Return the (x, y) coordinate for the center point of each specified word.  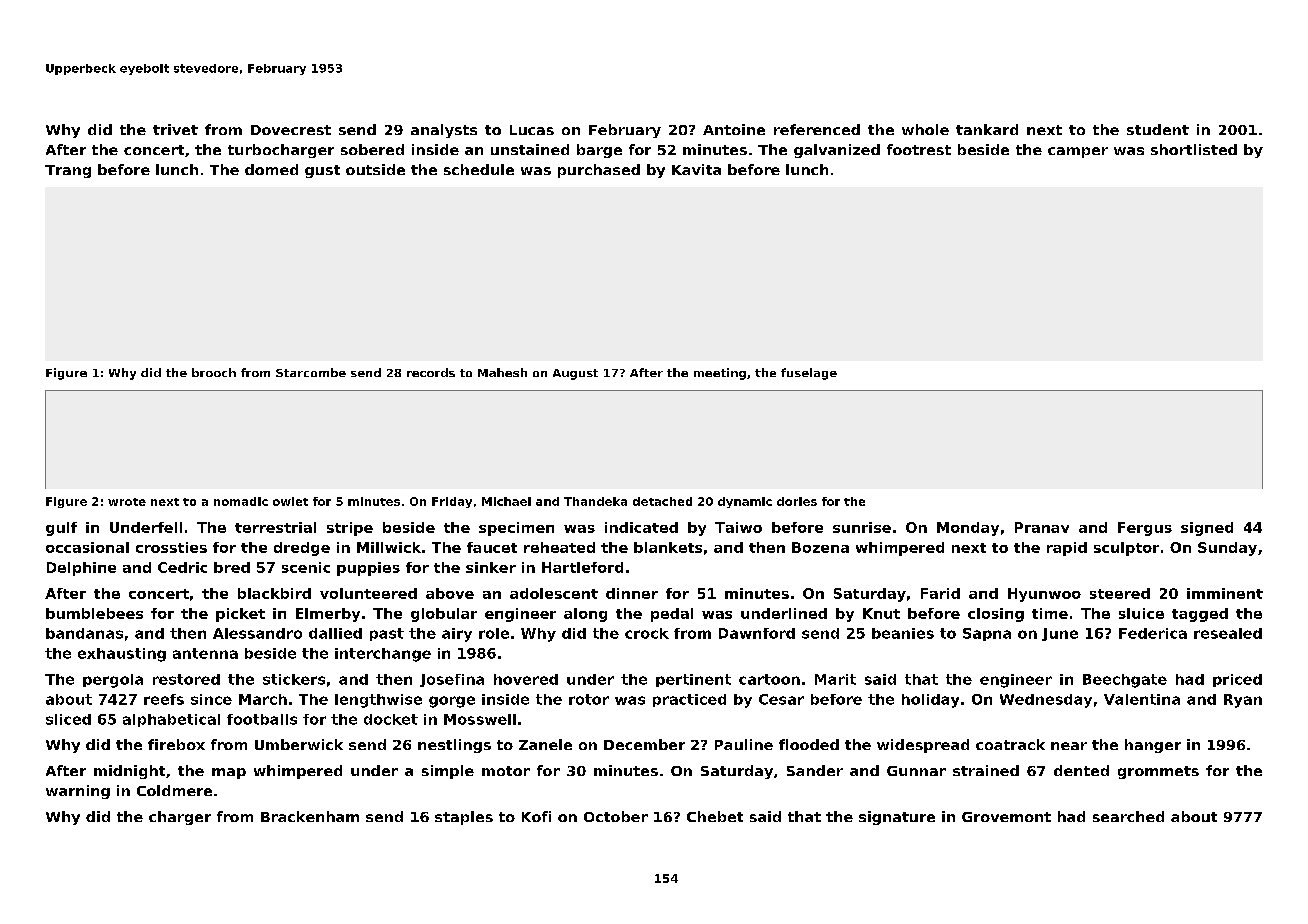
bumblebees (94, 613)
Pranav (1042, 527)
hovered (526, 679)
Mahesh (502, 372)
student (1158, 129)
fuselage (809, 374)
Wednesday (1046, 701)
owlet (290, 501)
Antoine (734, 129)
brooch (214, 372)
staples (464, 818)
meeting (720, 374)
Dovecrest (291, 130)
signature (897, 818)
